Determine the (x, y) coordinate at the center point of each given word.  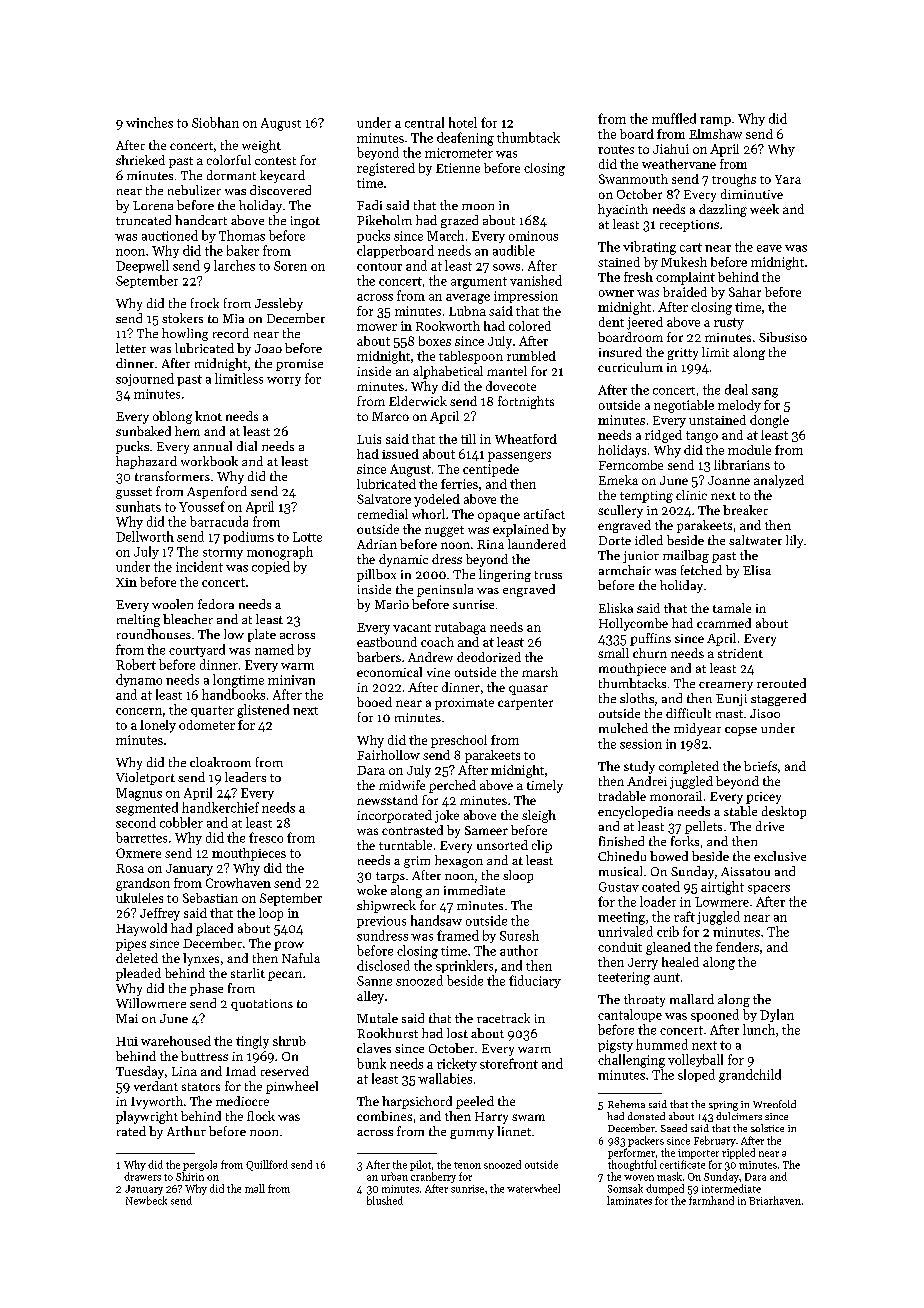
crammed (724, 623)
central (424, 122)
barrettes (141, 837)
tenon (467, 1165)
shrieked (140, 160)
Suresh (519, 935)
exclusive (780, 856)
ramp (715, 121)
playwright (147, 1117)
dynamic (403, 560)
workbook (209, 461)
